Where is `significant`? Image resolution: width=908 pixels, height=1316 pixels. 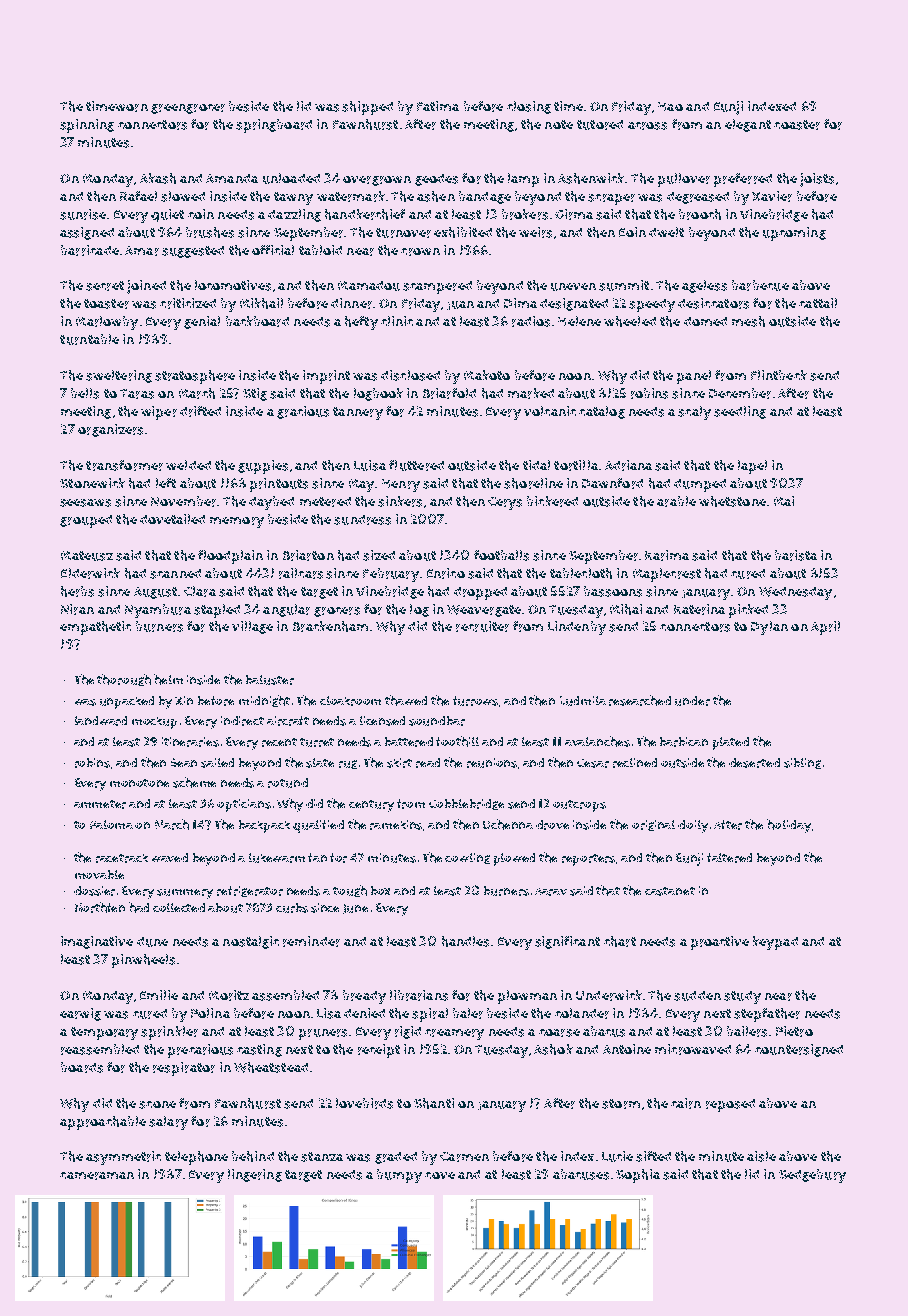
significant is located at coordinates (567, 942).
